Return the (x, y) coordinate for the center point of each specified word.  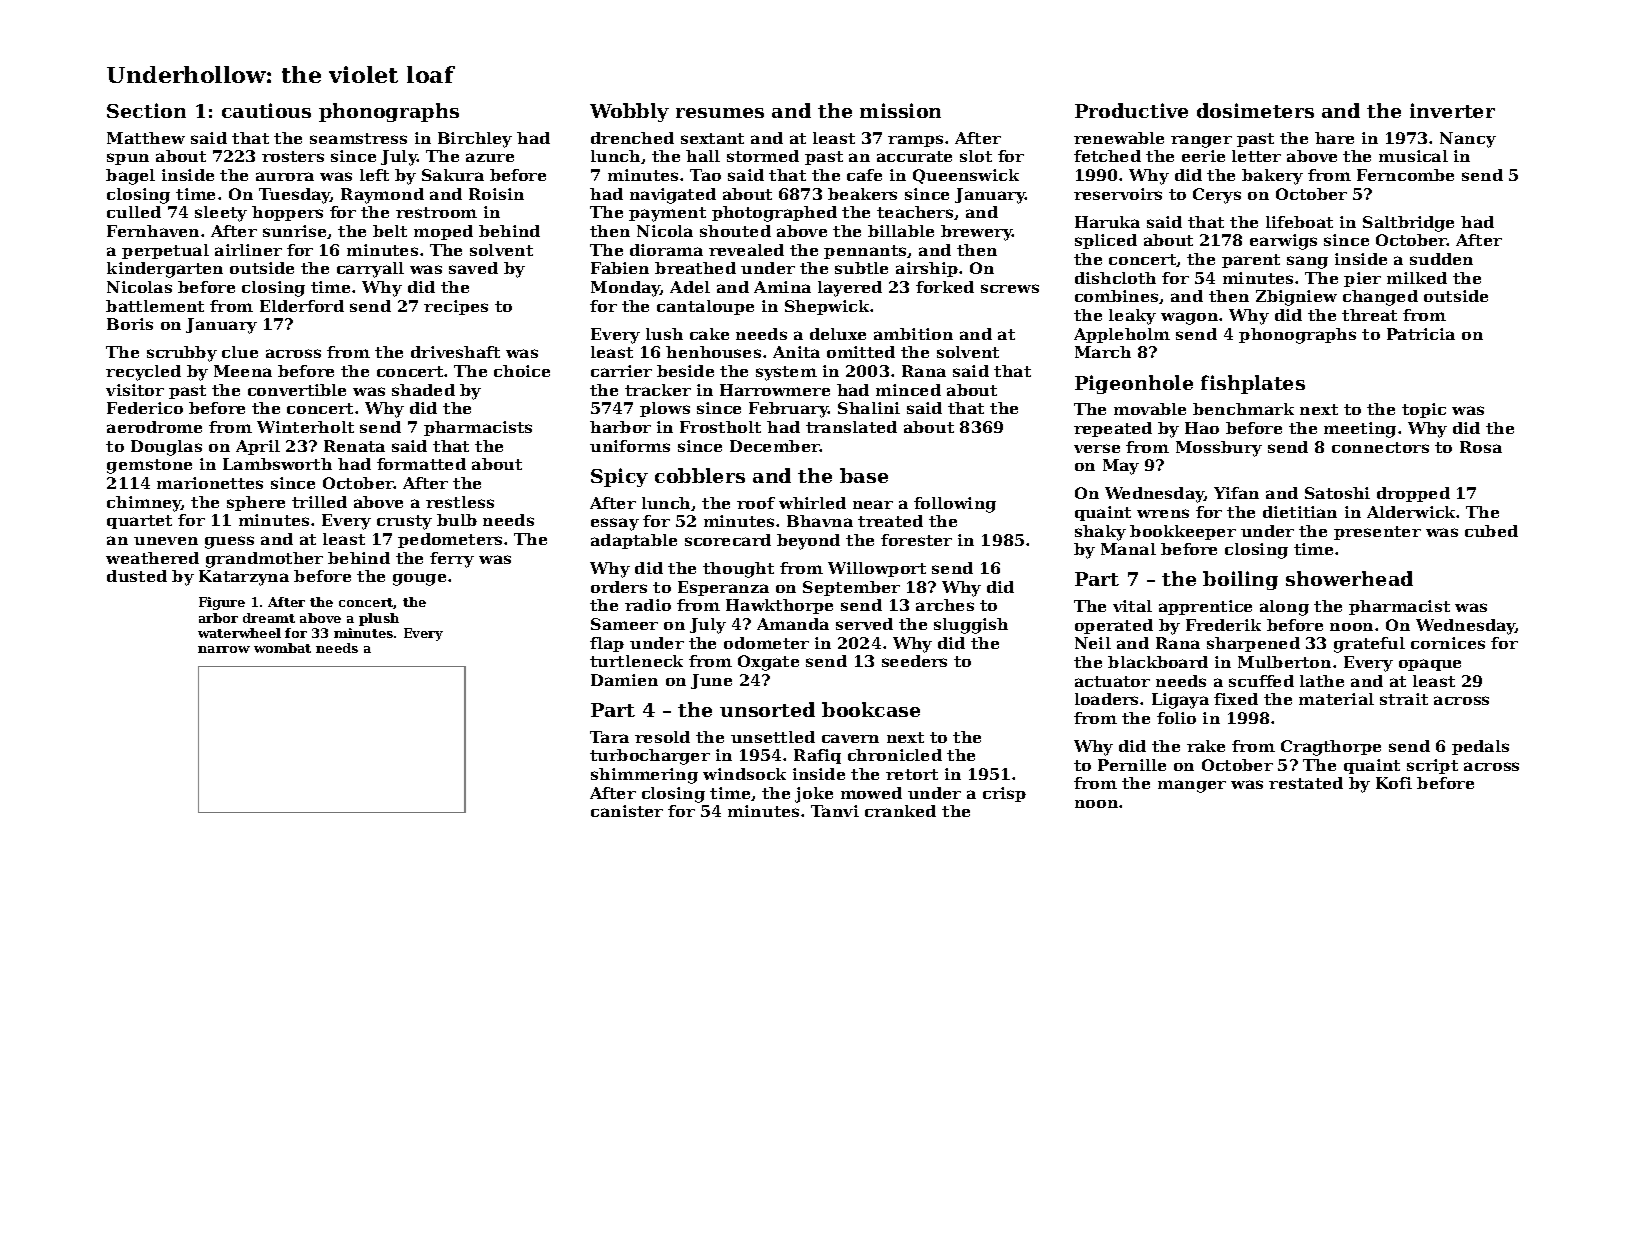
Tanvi (835, 811)
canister (627, 811)
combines (1116, 296)
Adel (690, 287)
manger (1192, 786)
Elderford (302, 306)
